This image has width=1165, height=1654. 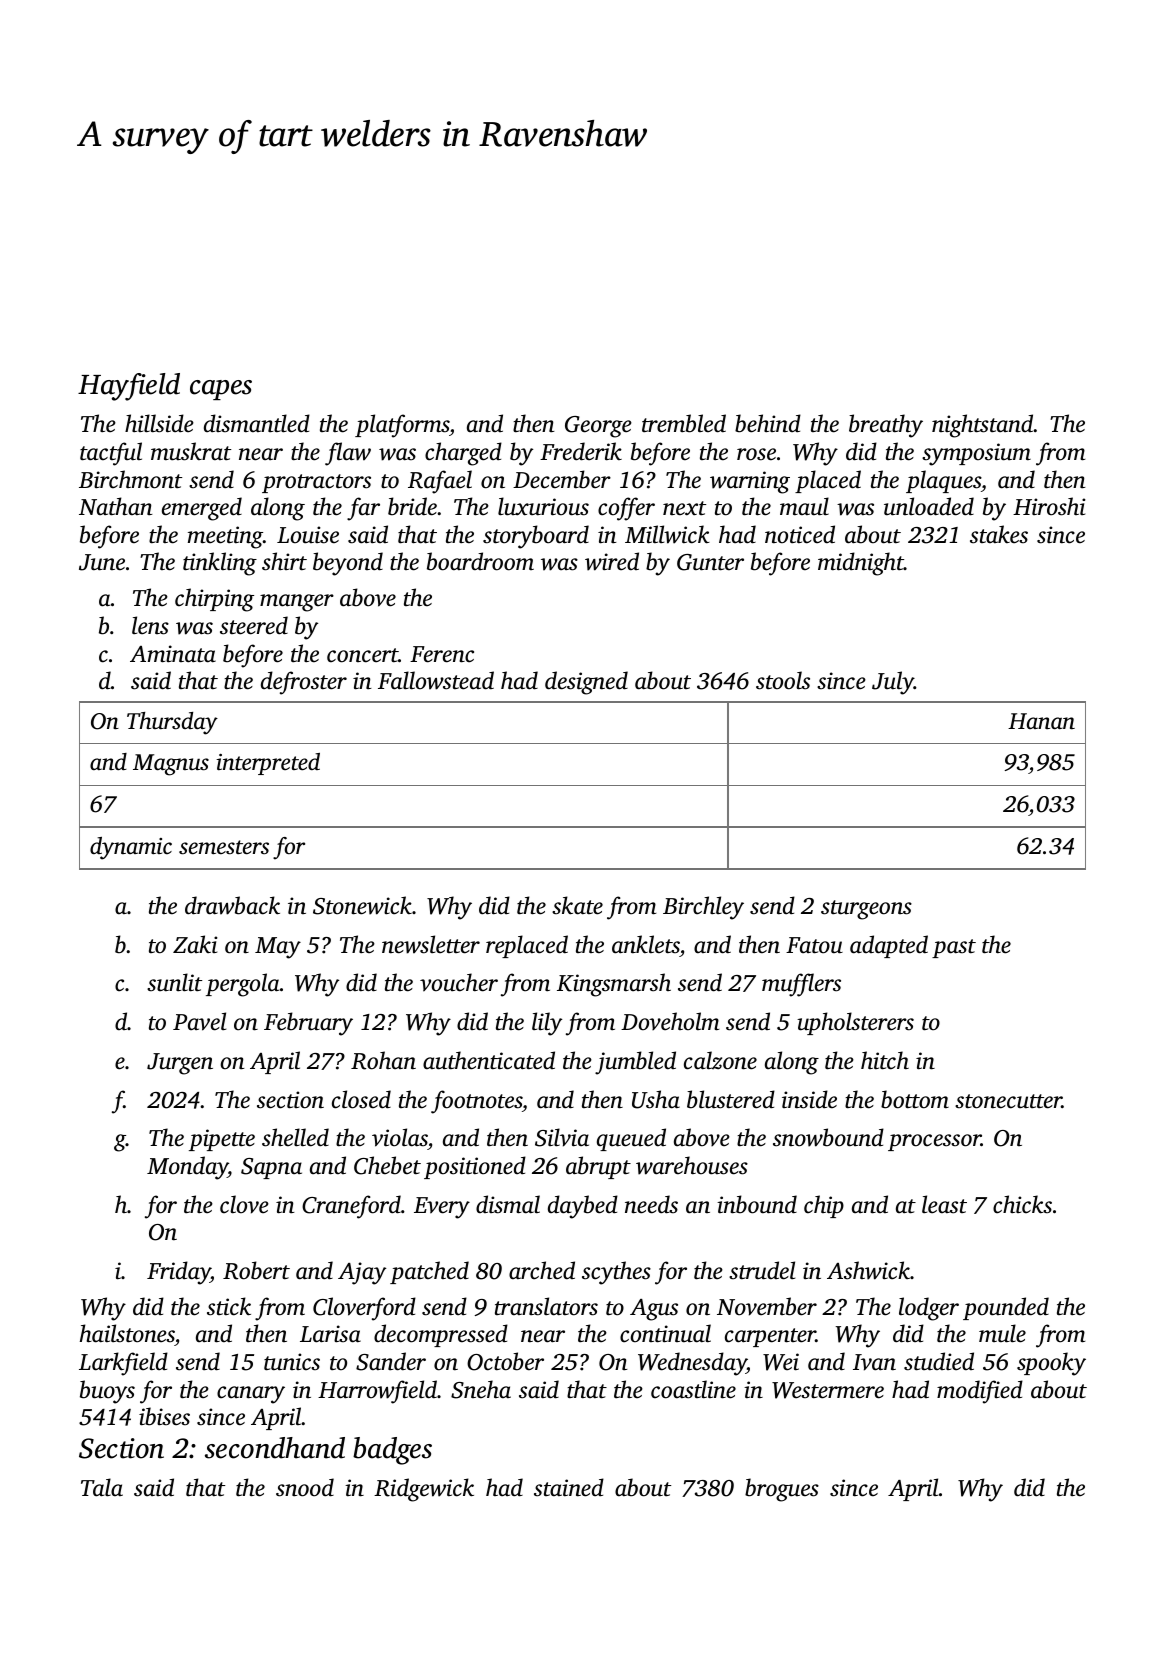 What do you see at coordinates (577, 905) in the image?
I see `skate` at bounding box center [577, 905].
